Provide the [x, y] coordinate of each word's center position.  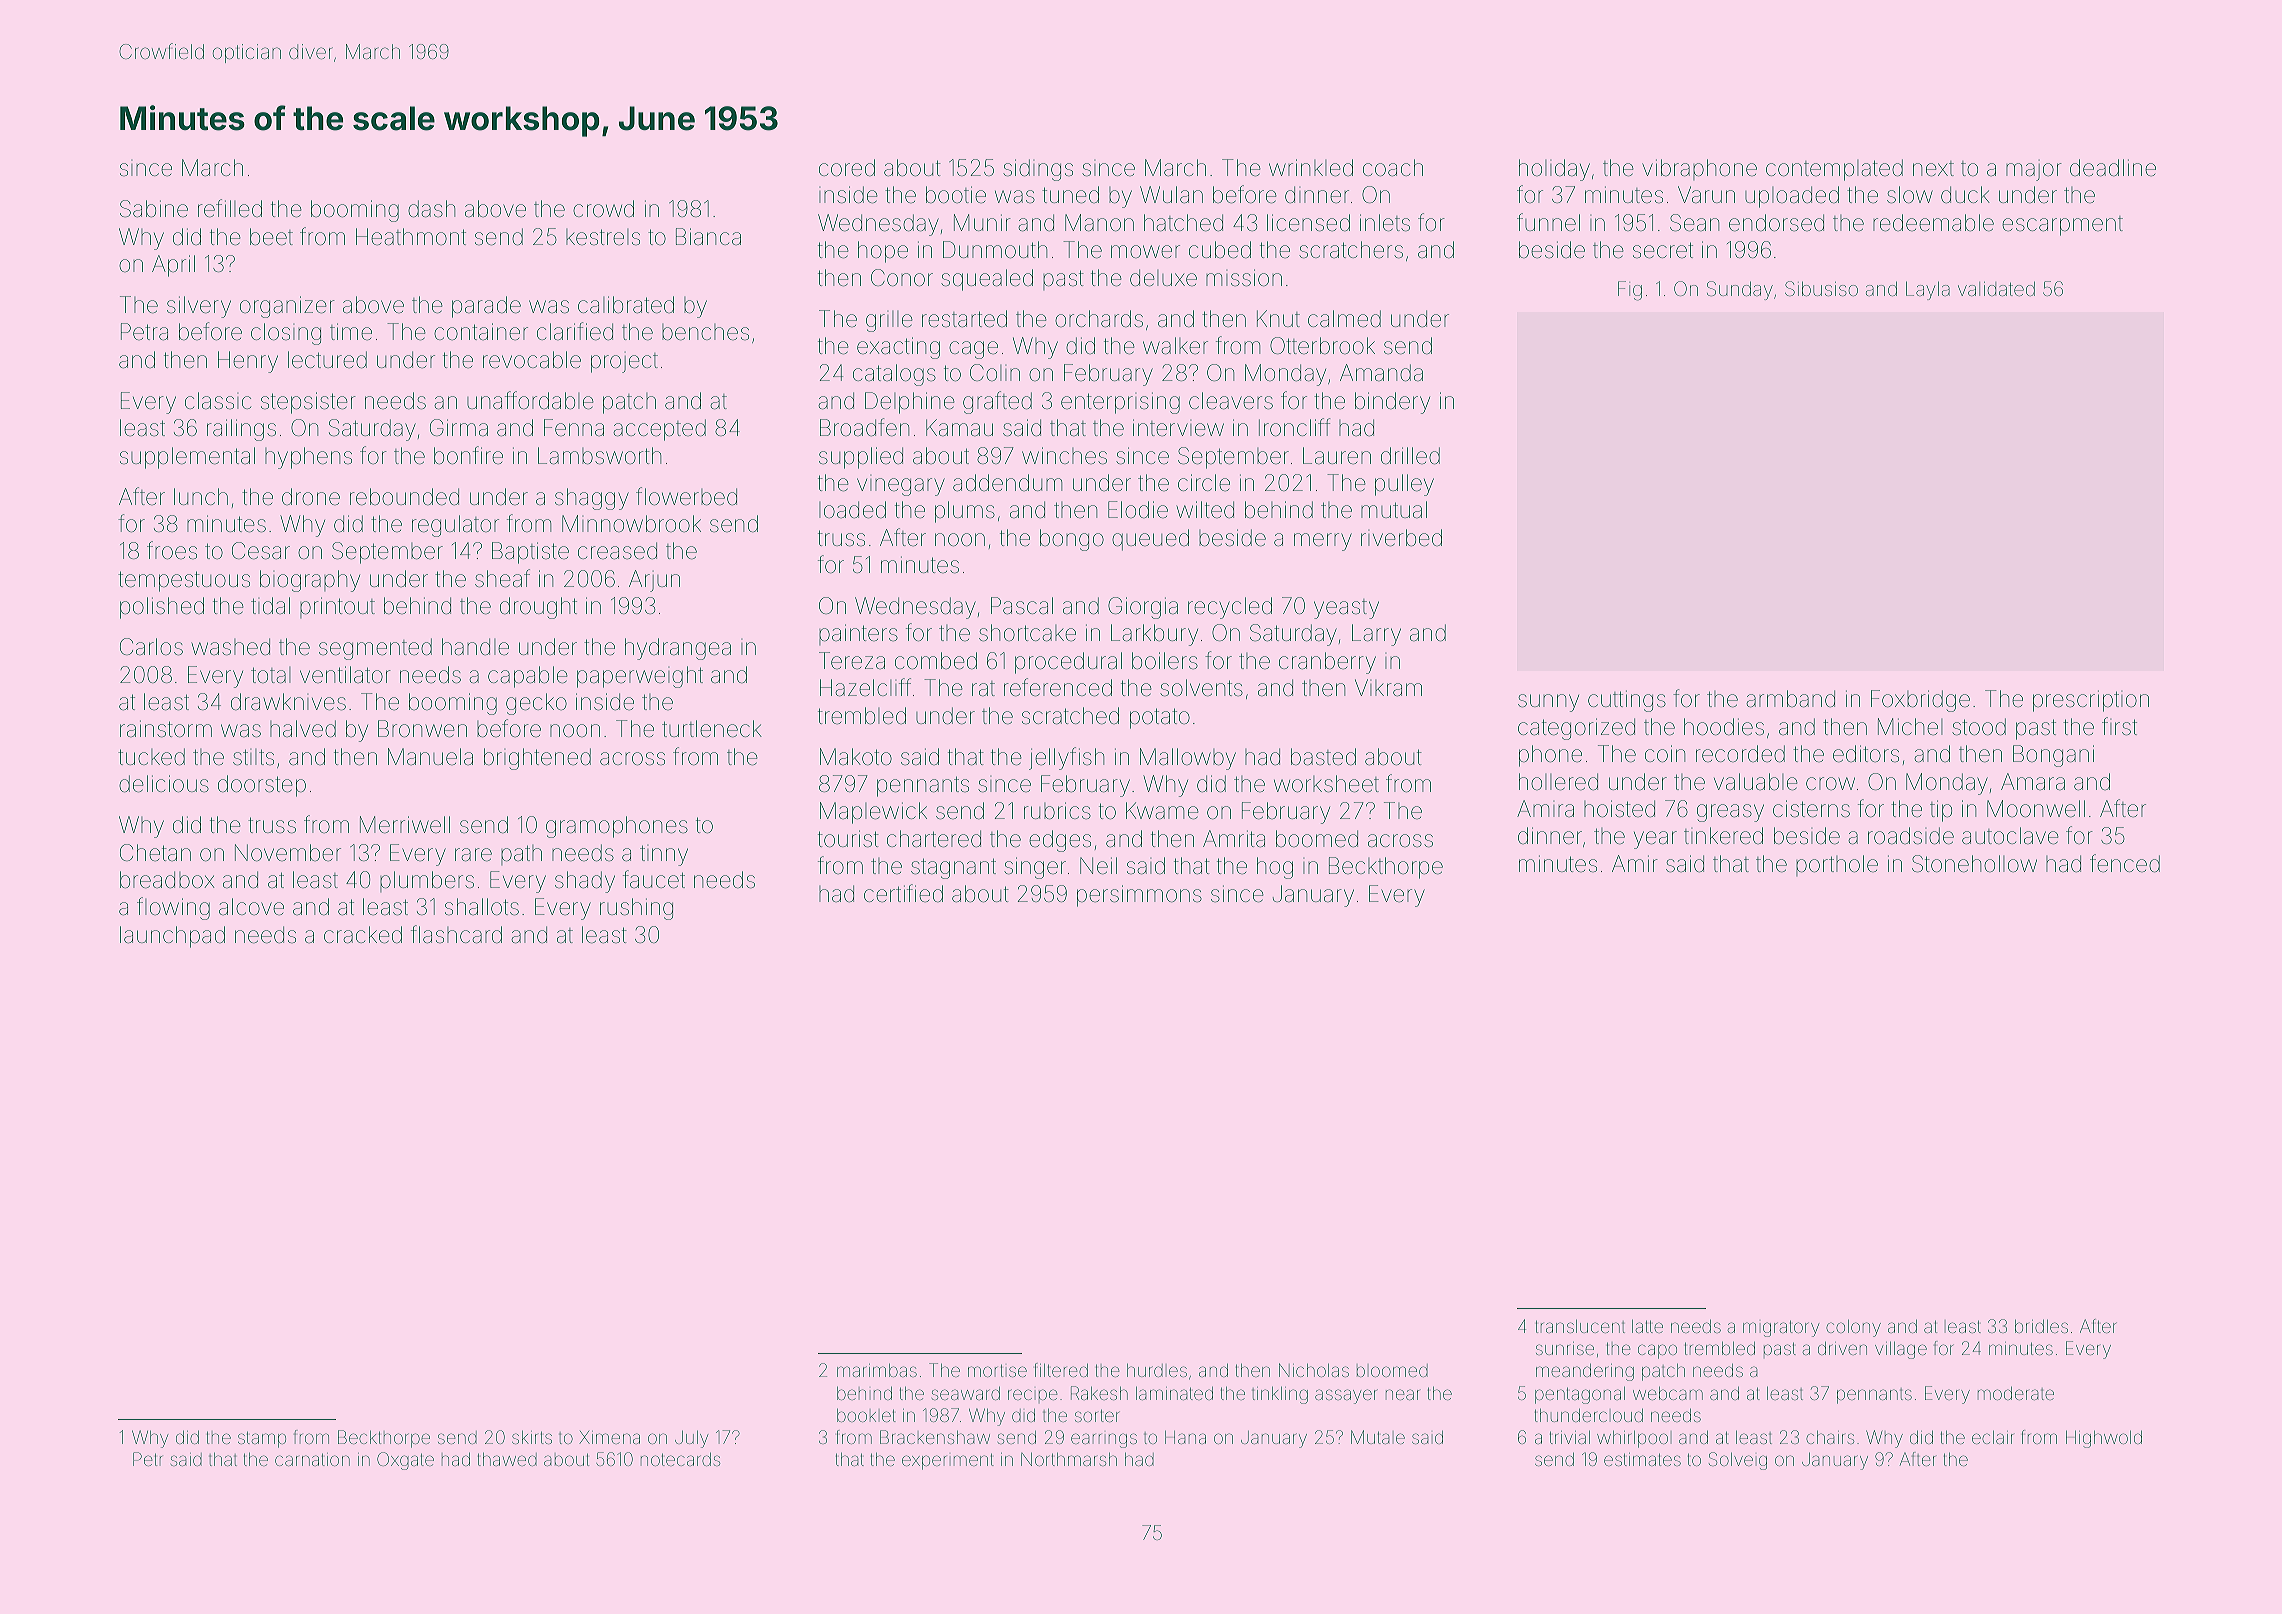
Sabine [154, 209]
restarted [964, 319]
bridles [2041, 1326]
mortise [997, 1370]
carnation [312, 1459]
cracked [363, 935]
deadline [2113, 168]
